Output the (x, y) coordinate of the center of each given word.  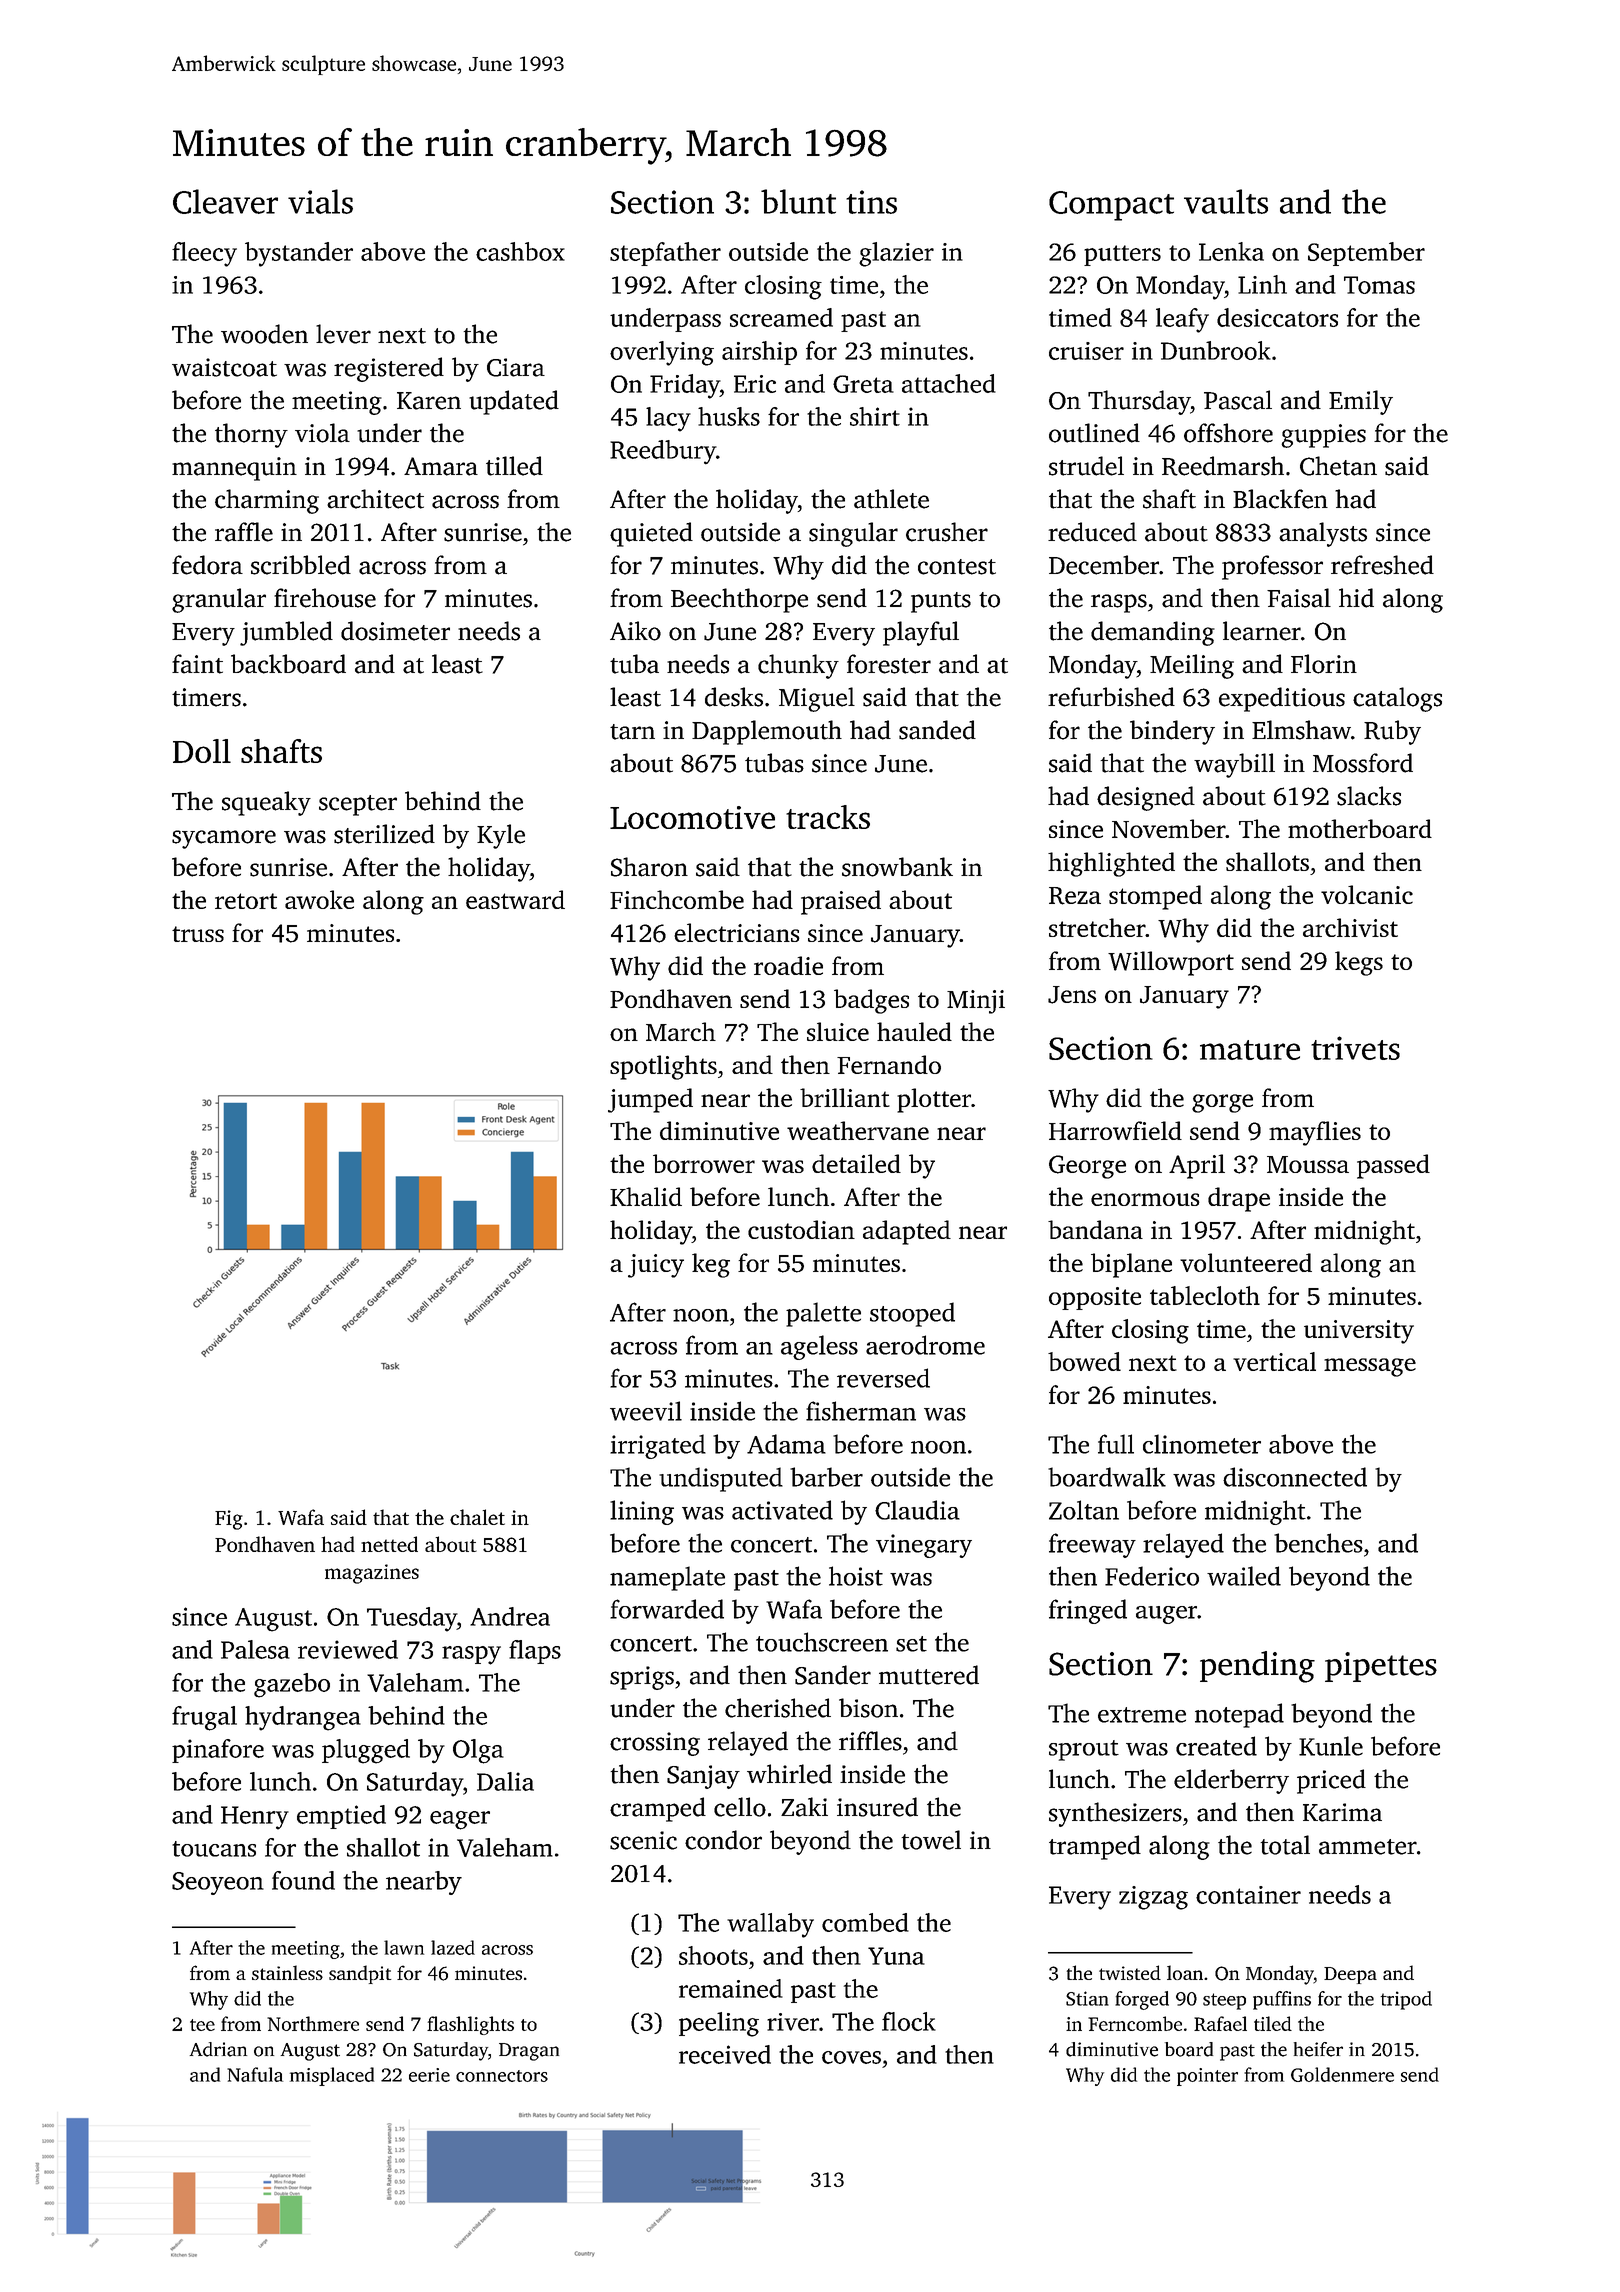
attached (949, 383)
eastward (515, 899)
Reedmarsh (1223, 466)
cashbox (520, 251)
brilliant (845, 1097)
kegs (1359, 963)
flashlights (470, 2025)
